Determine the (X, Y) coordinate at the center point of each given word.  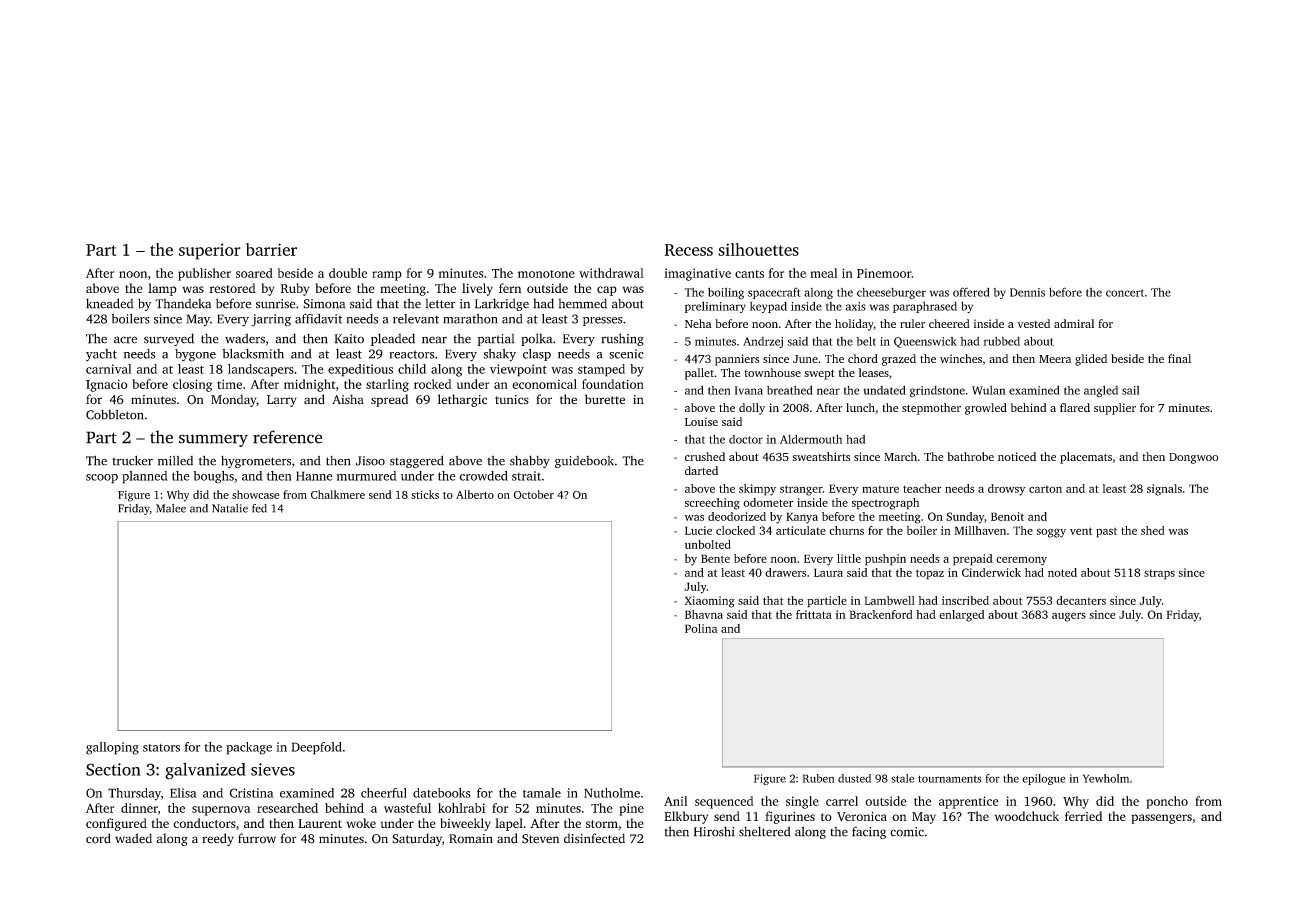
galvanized (205, 771)
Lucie (698, 530)
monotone (546, 274)
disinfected (594, 838)
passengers (1161, 819)
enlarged (962, 616)
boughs (213, 477)
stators (161, 748)
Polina (701, 628)
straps (1159, 574)
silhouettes (758, 249)
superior (210, 251)
